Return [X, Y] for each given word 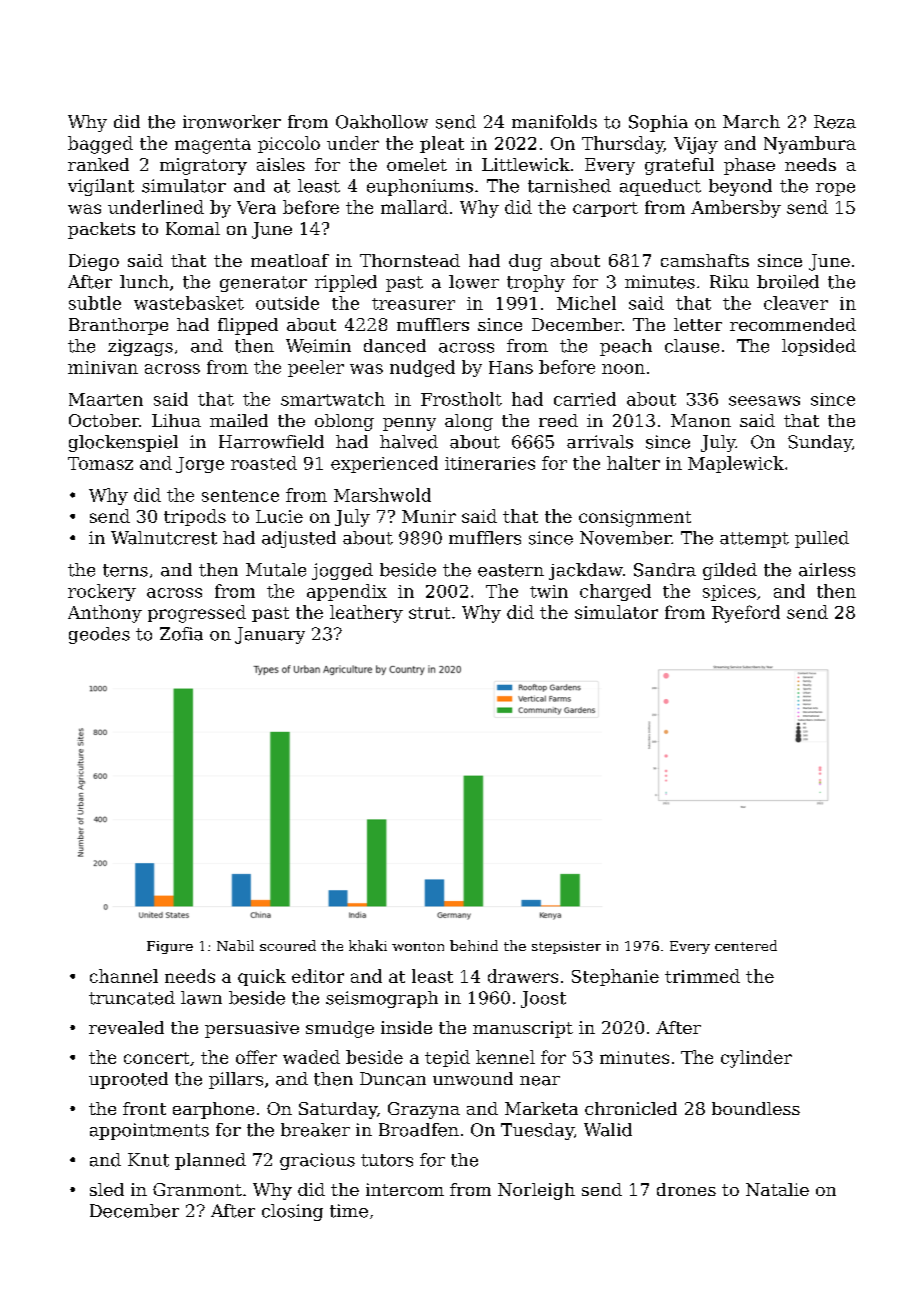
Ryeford [746, 614]
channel [124, 976]
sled [107, 1189]
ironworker [232, 122]
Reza [835, 122]
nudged [422, 368]
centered [746, 945]
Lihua [176, 420]
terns [125, 570]
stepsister [566, 947]
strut [429, 613]
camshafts [705, 260]
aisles [281, 164]
